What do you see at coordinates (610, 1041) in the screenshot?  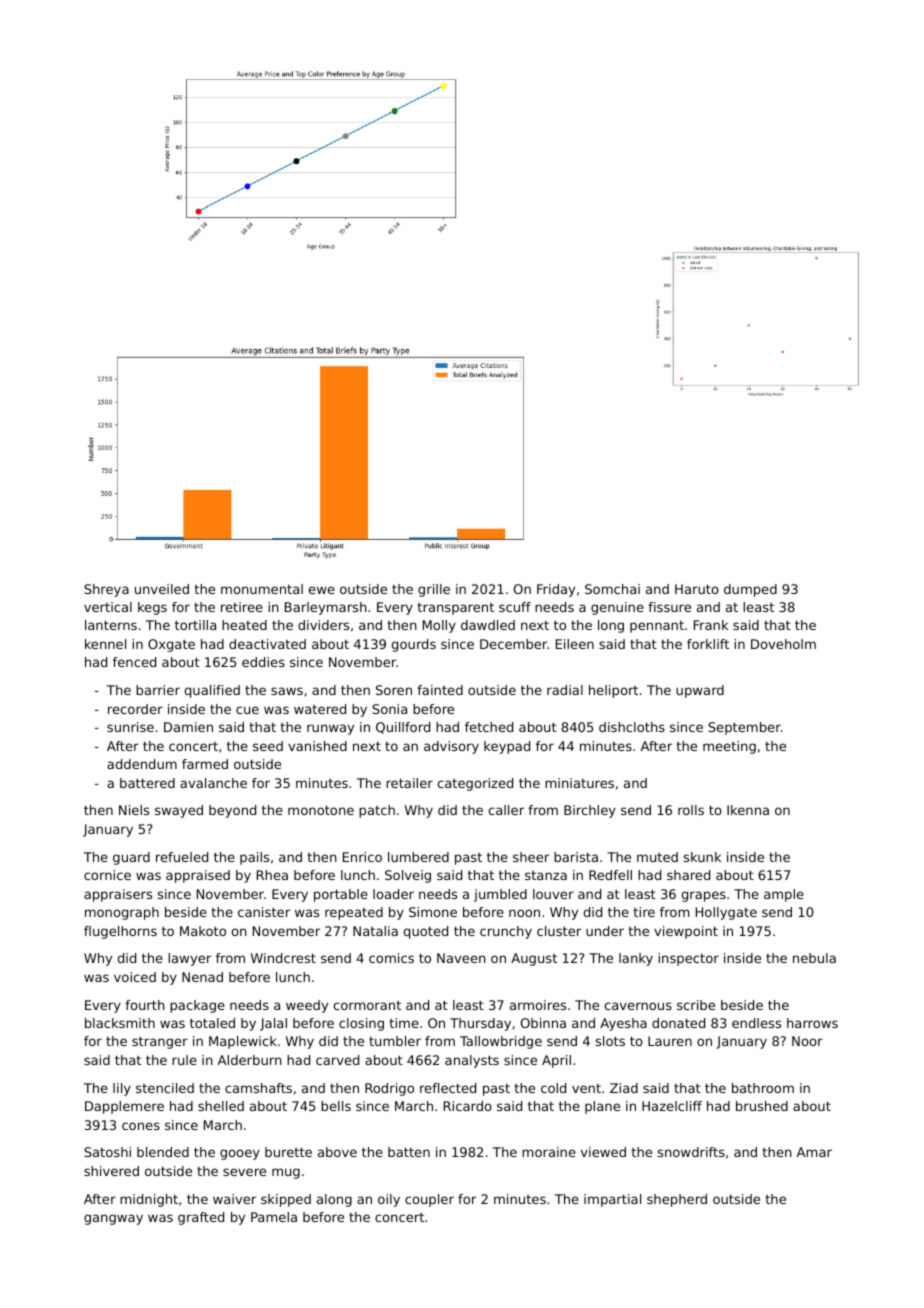 I see `slots` at bounding box center [610, 1041].
